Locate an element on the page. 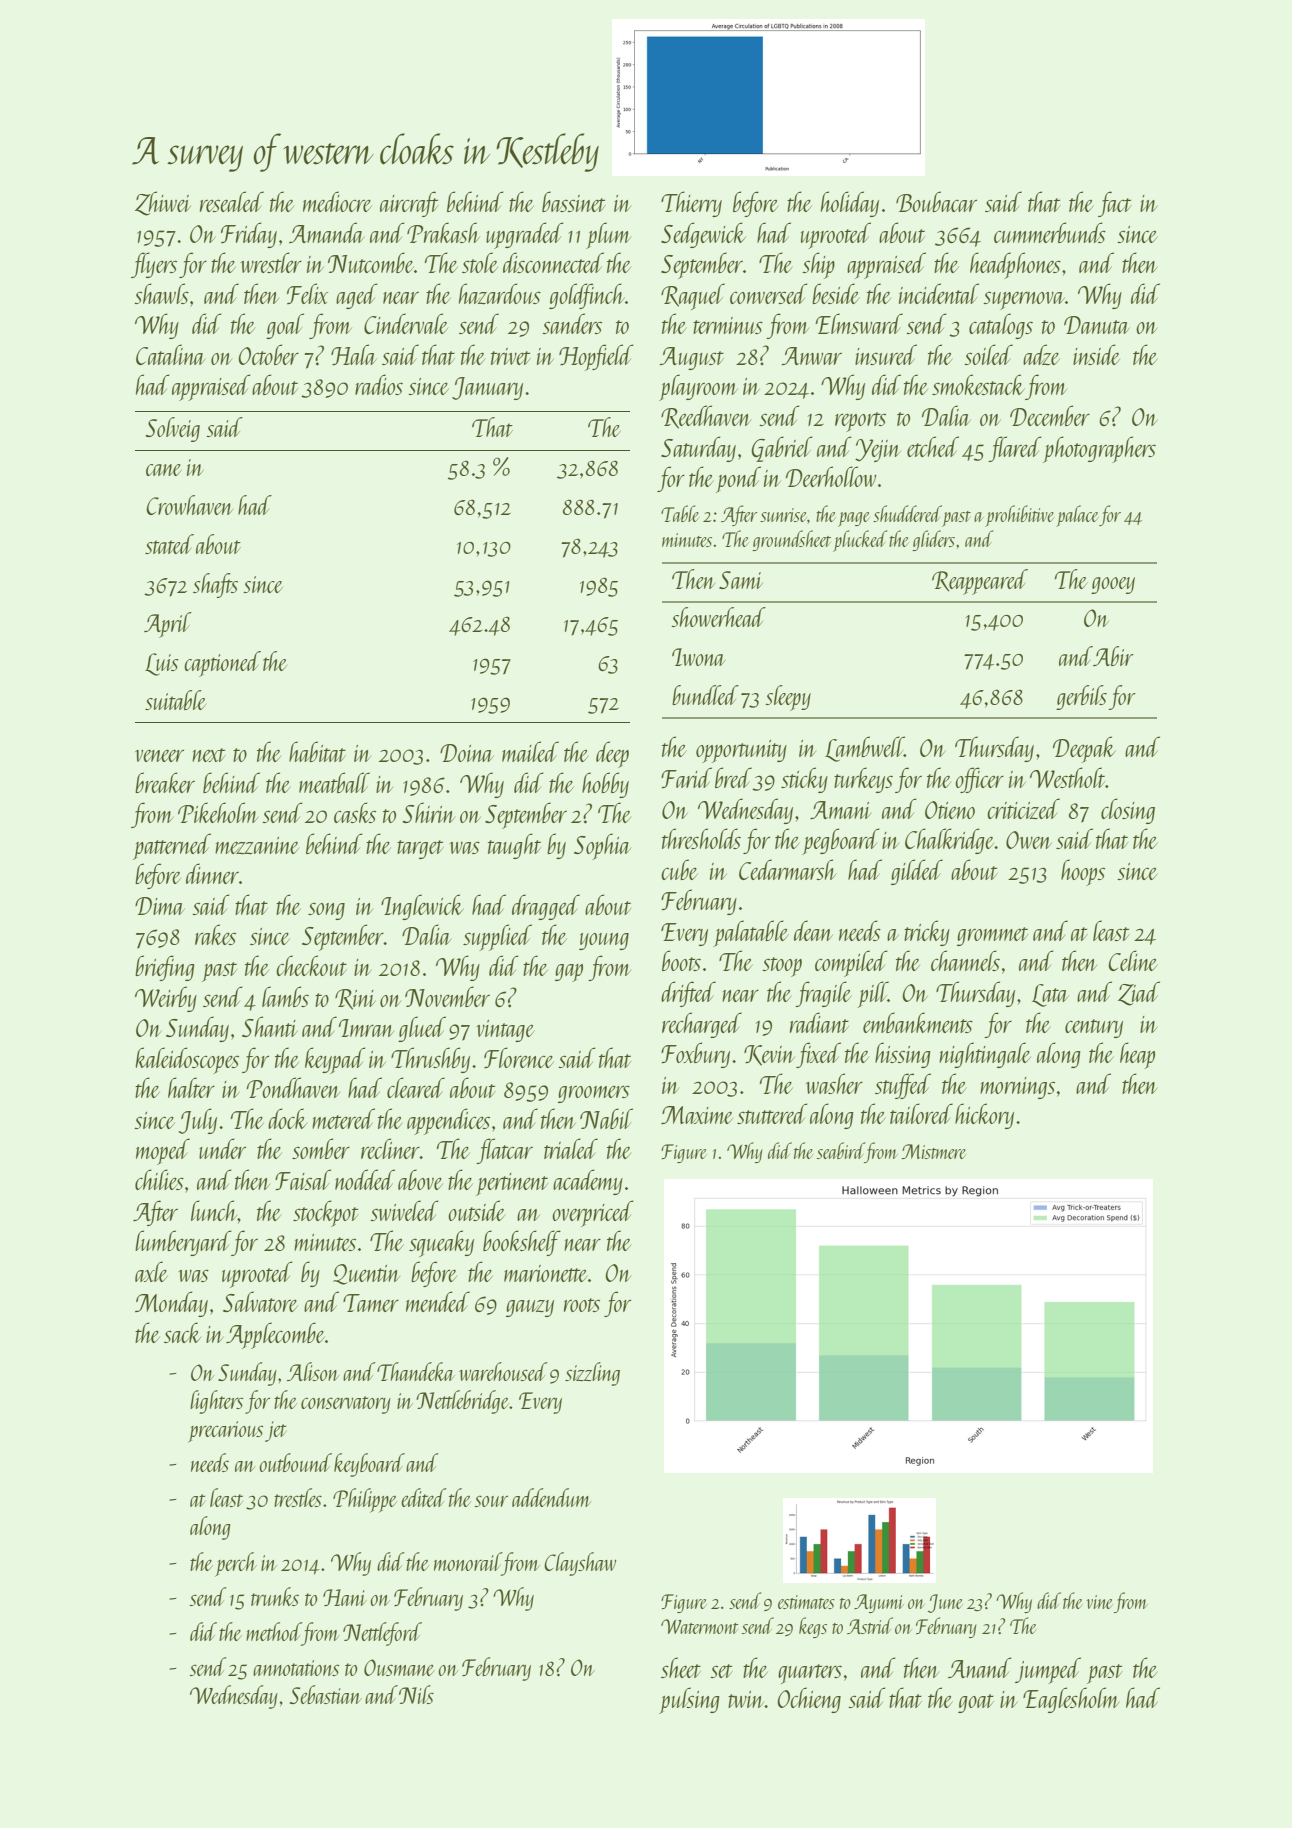 This image has height=1828, width=1292. Celine is located at coordinates (1133, 960).
